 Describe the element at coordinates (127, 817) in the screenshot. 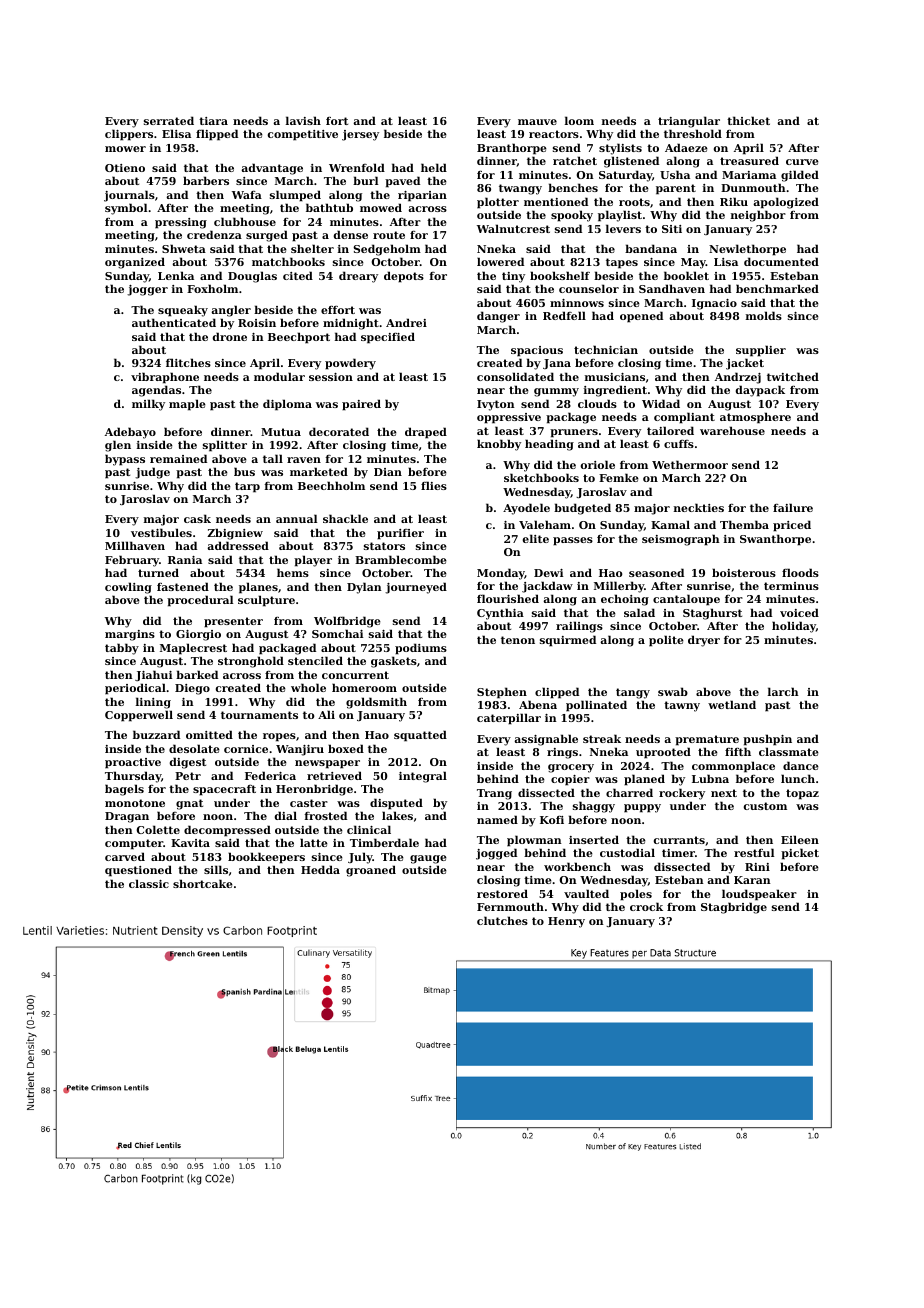

I see `Dragan` at that location.
